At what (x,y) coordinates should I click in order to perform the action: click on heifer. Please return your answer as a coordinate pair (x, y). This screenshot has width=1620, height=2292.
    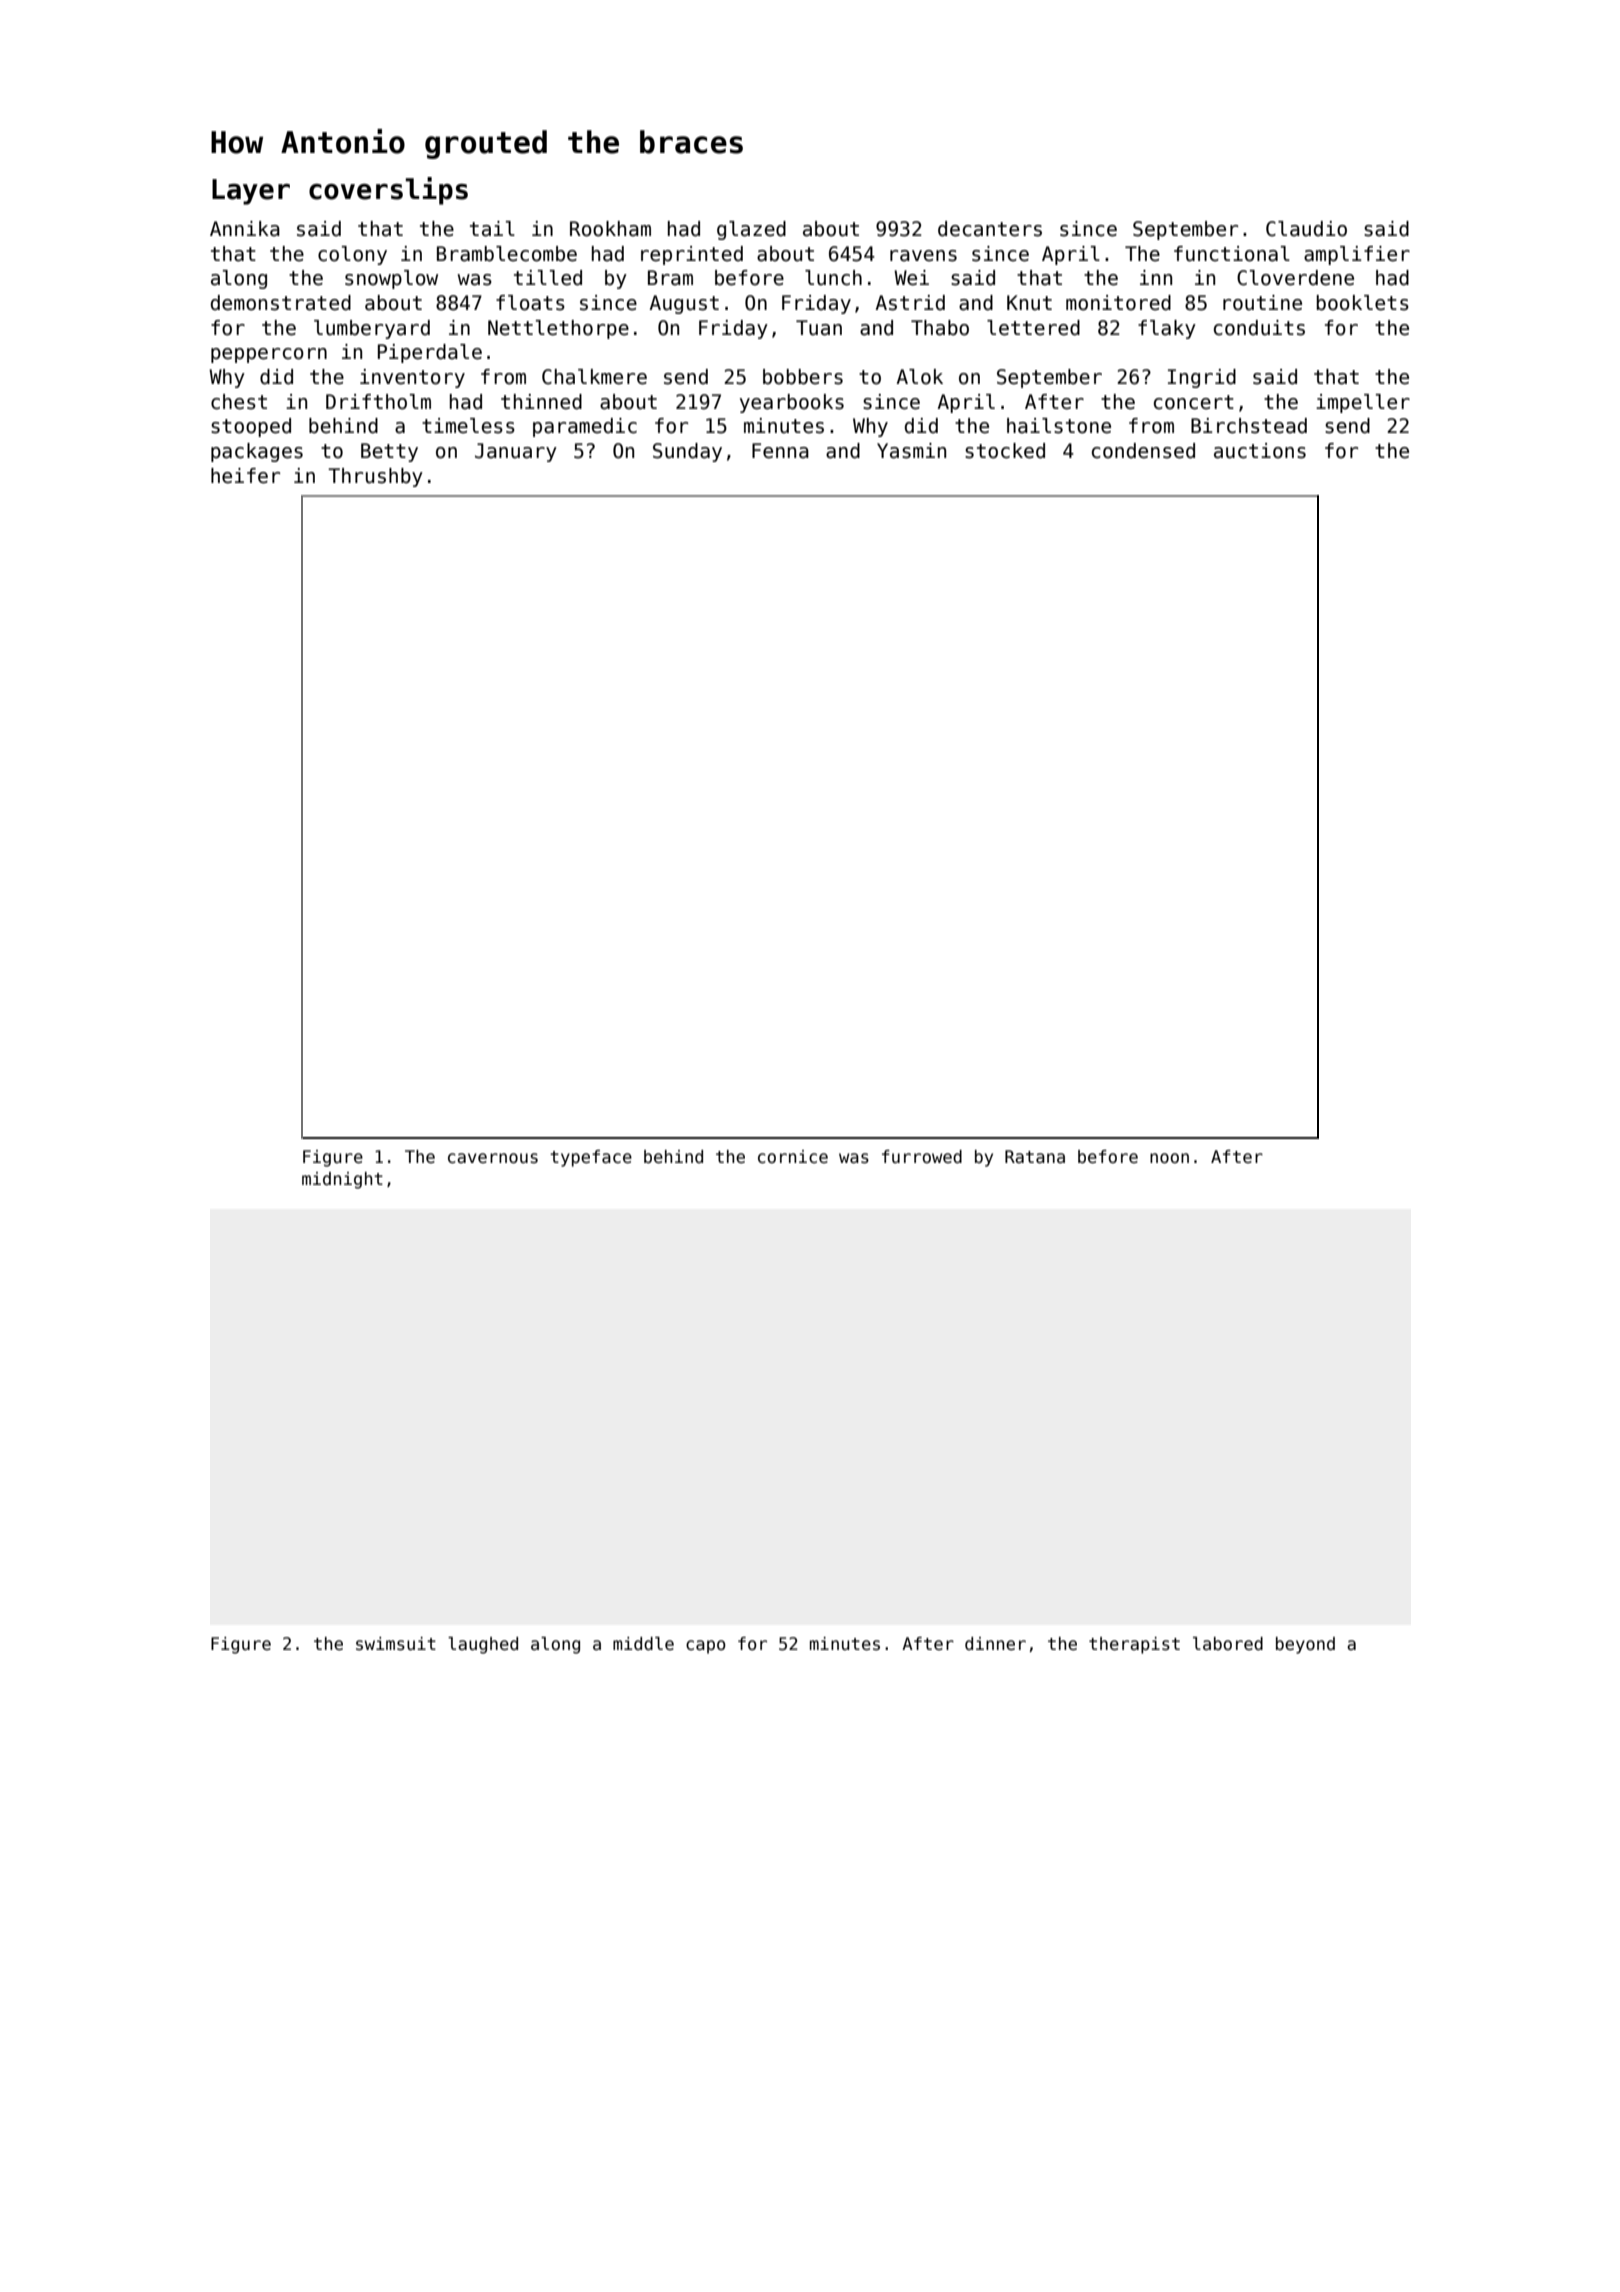
    Looking at the image, I should click on (245, 476).
